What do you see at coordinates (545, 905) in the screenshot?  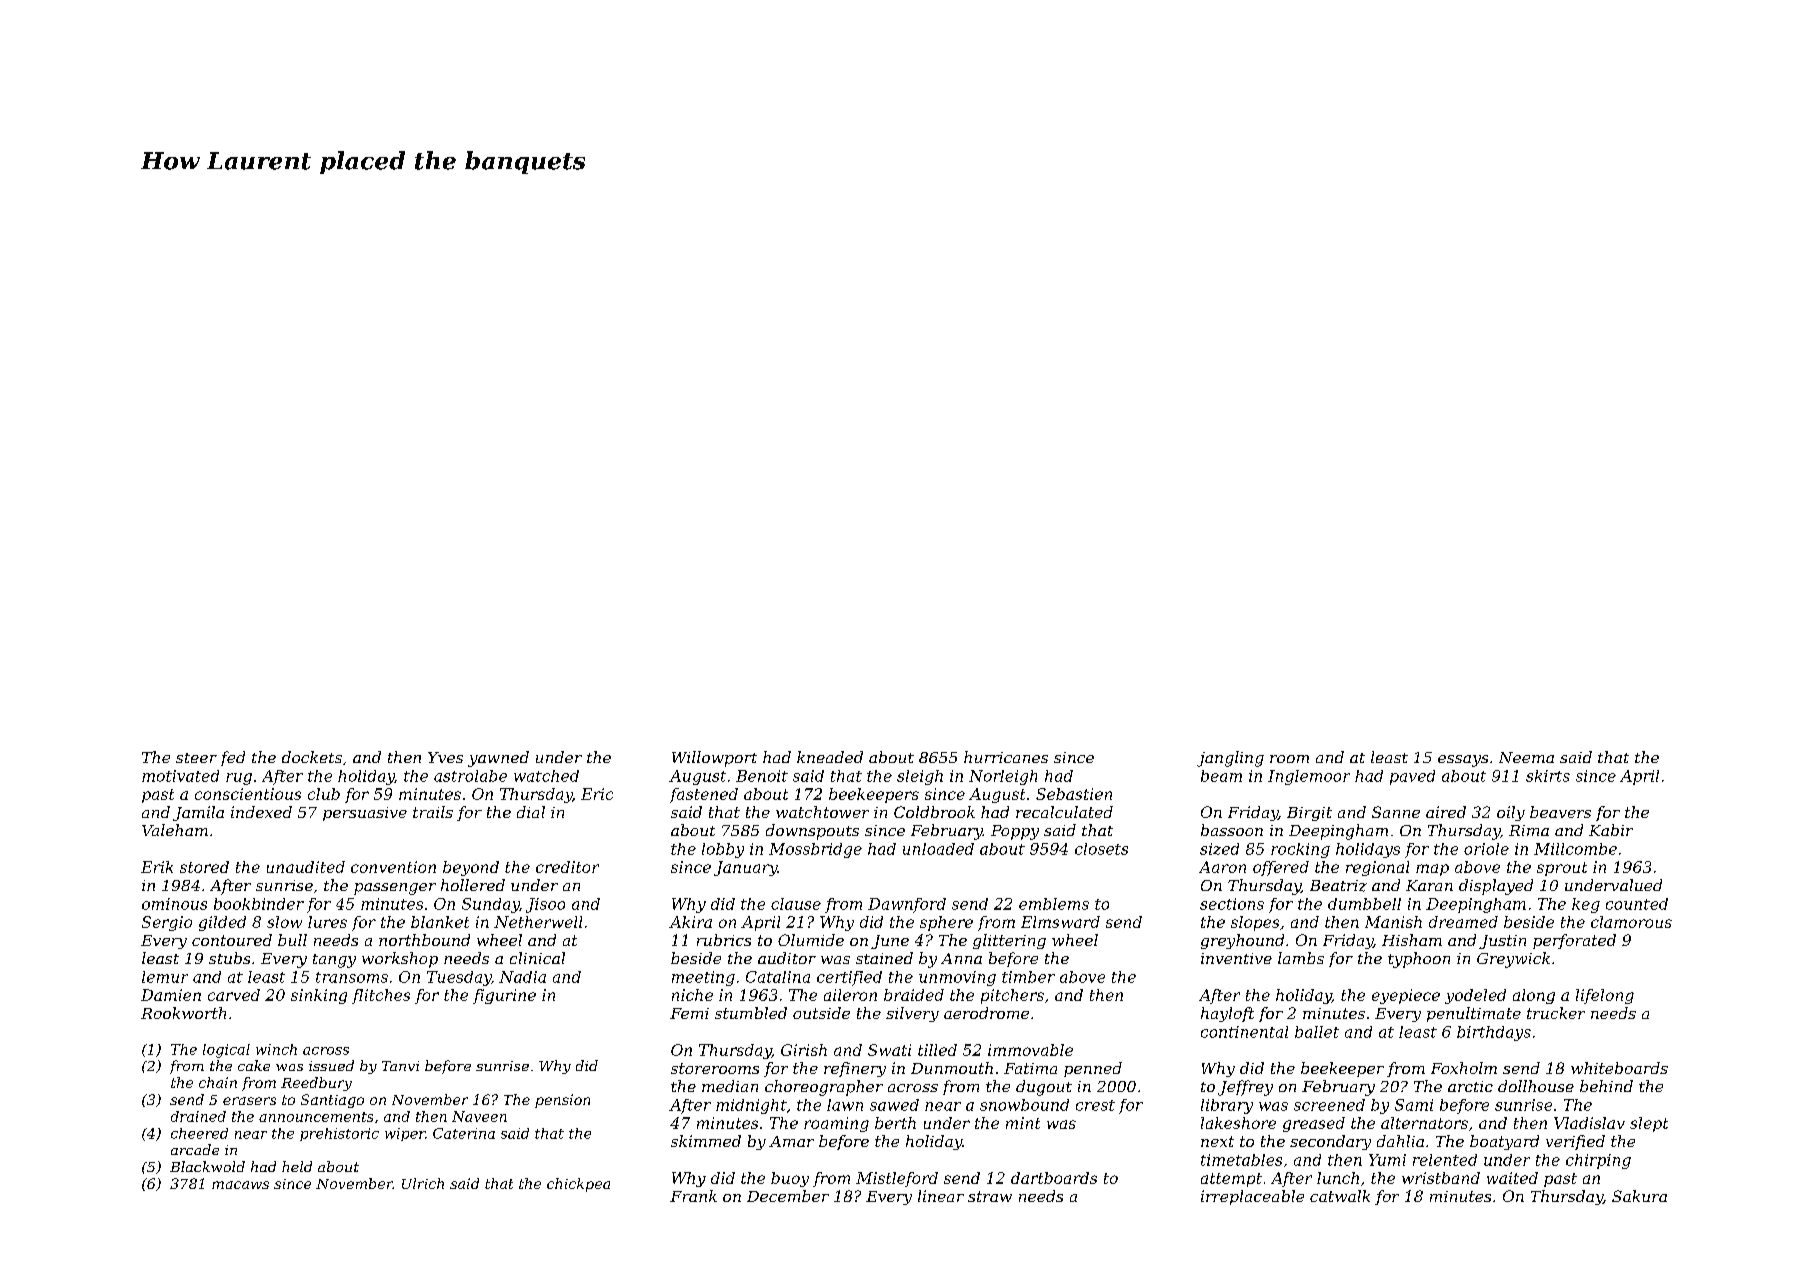 I see `Jisoo` at bounding box center [545, 905].
